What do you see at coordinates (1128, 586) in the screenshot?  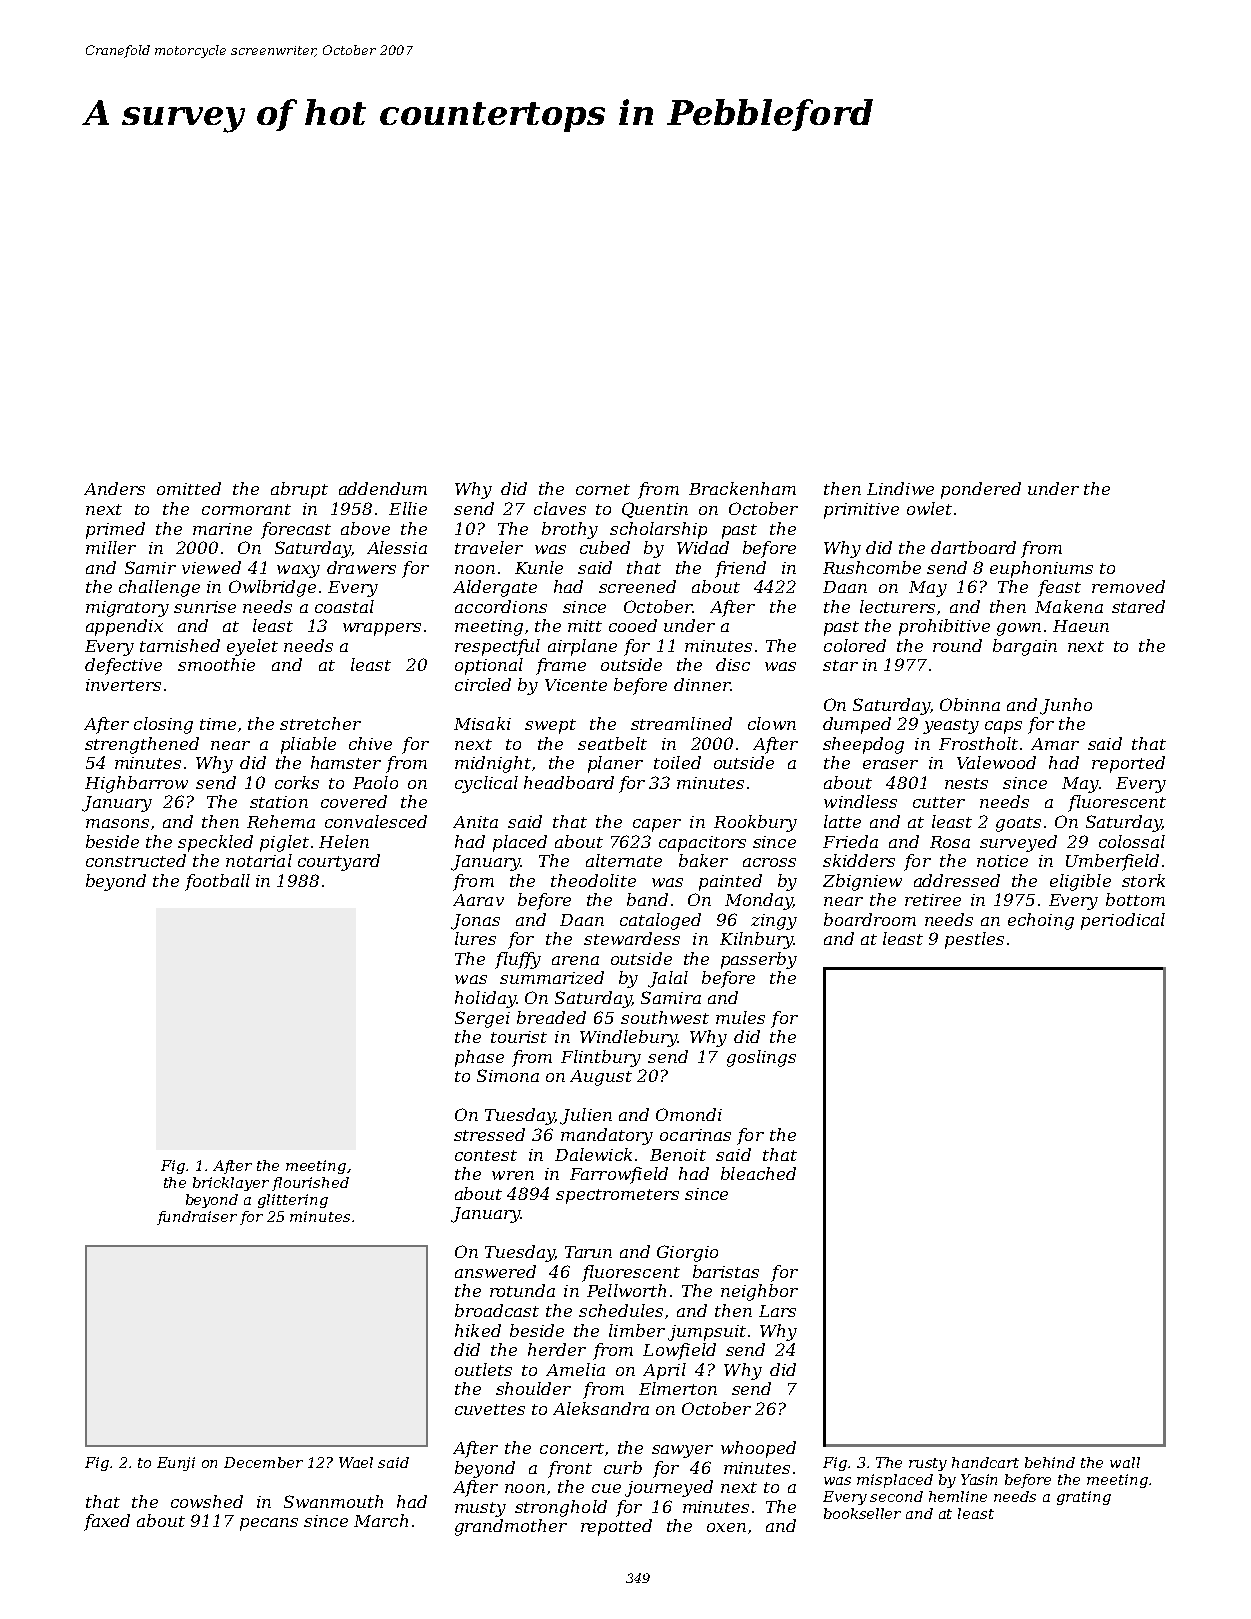 I see `removed` at bounding box center [1128, 586].
